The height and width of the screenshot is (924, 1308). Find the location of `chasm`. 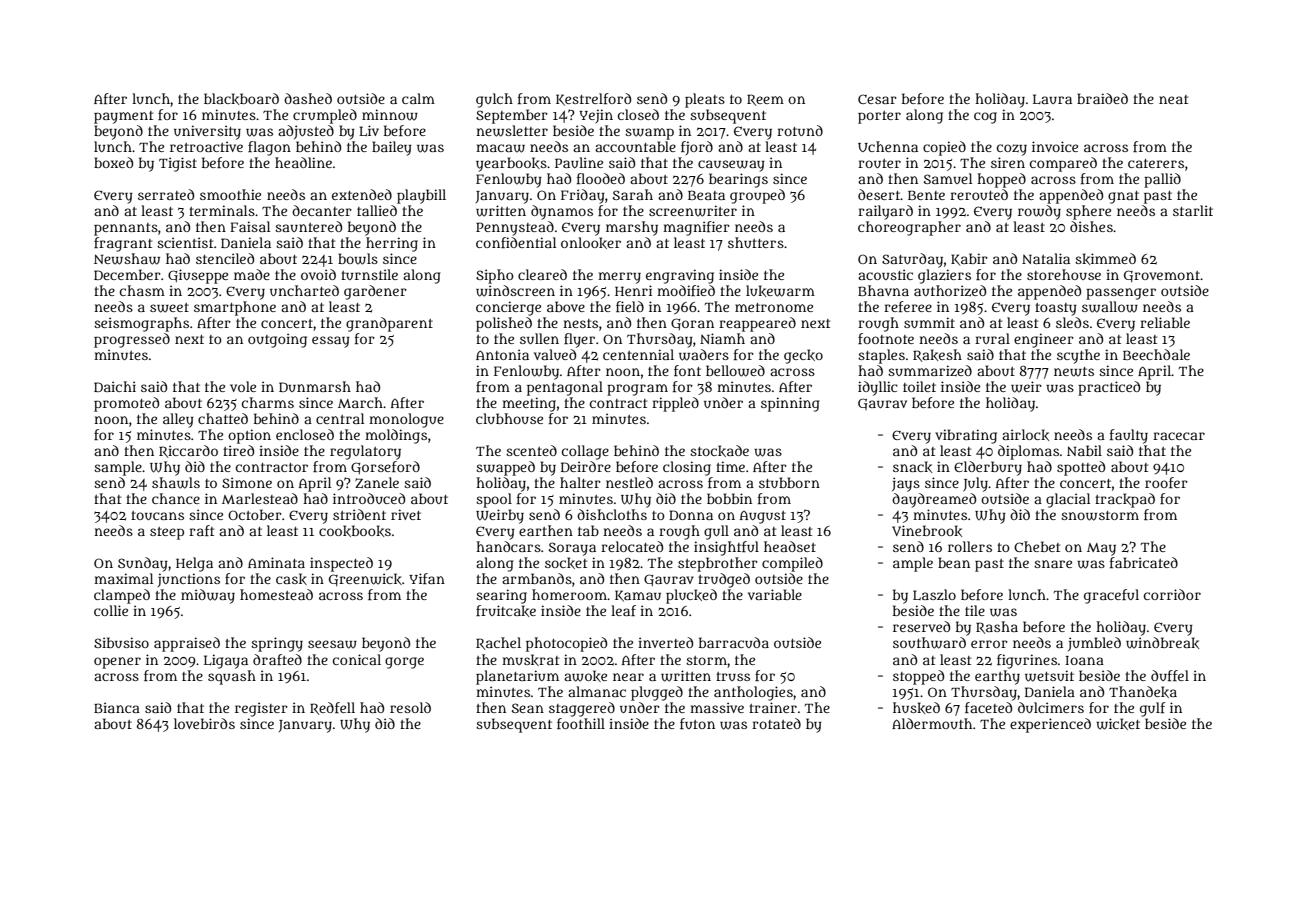

chasm is located at coordinates (142, 290).
